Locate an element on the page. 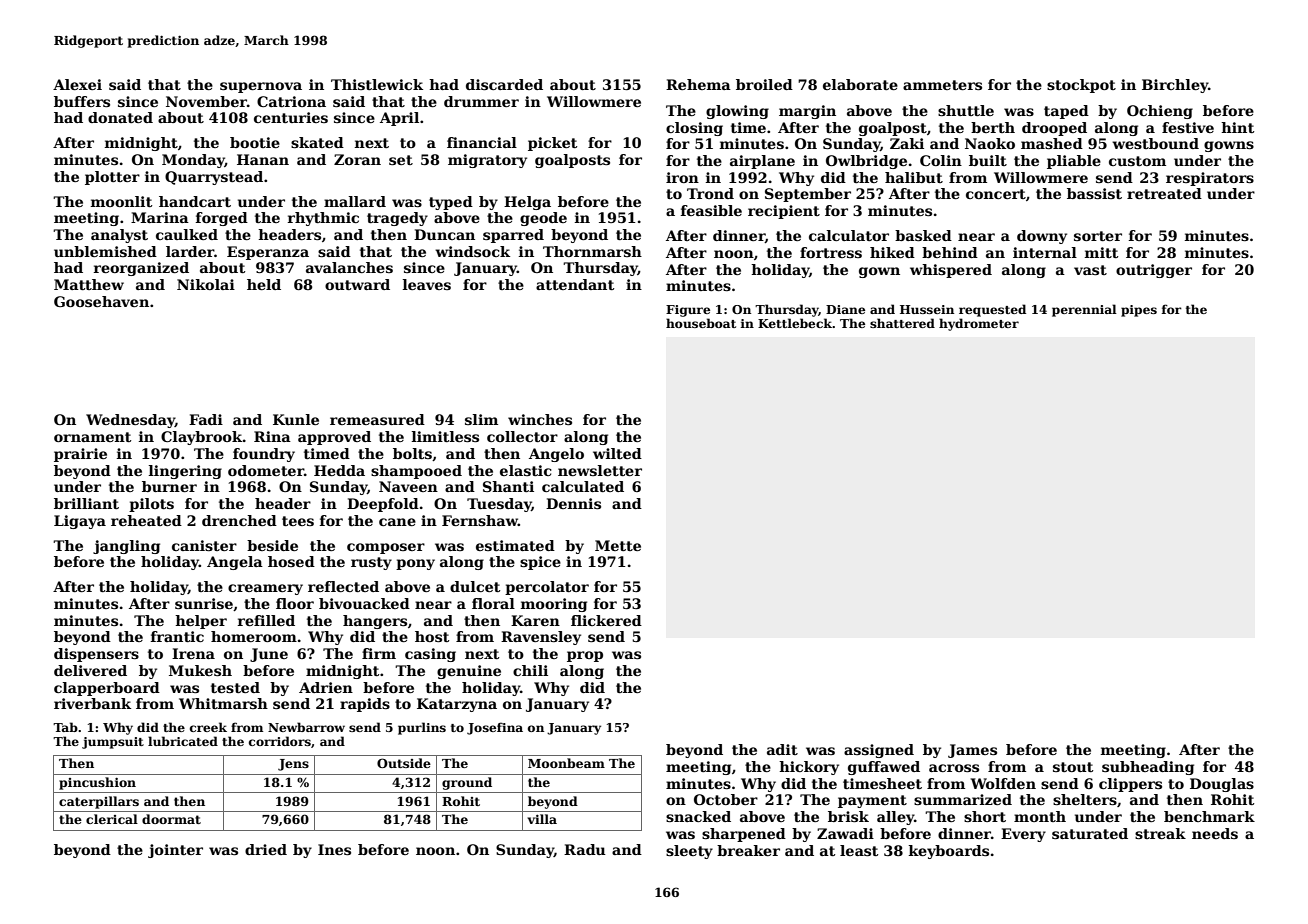  discarded is located at coordinates (504, 84).
